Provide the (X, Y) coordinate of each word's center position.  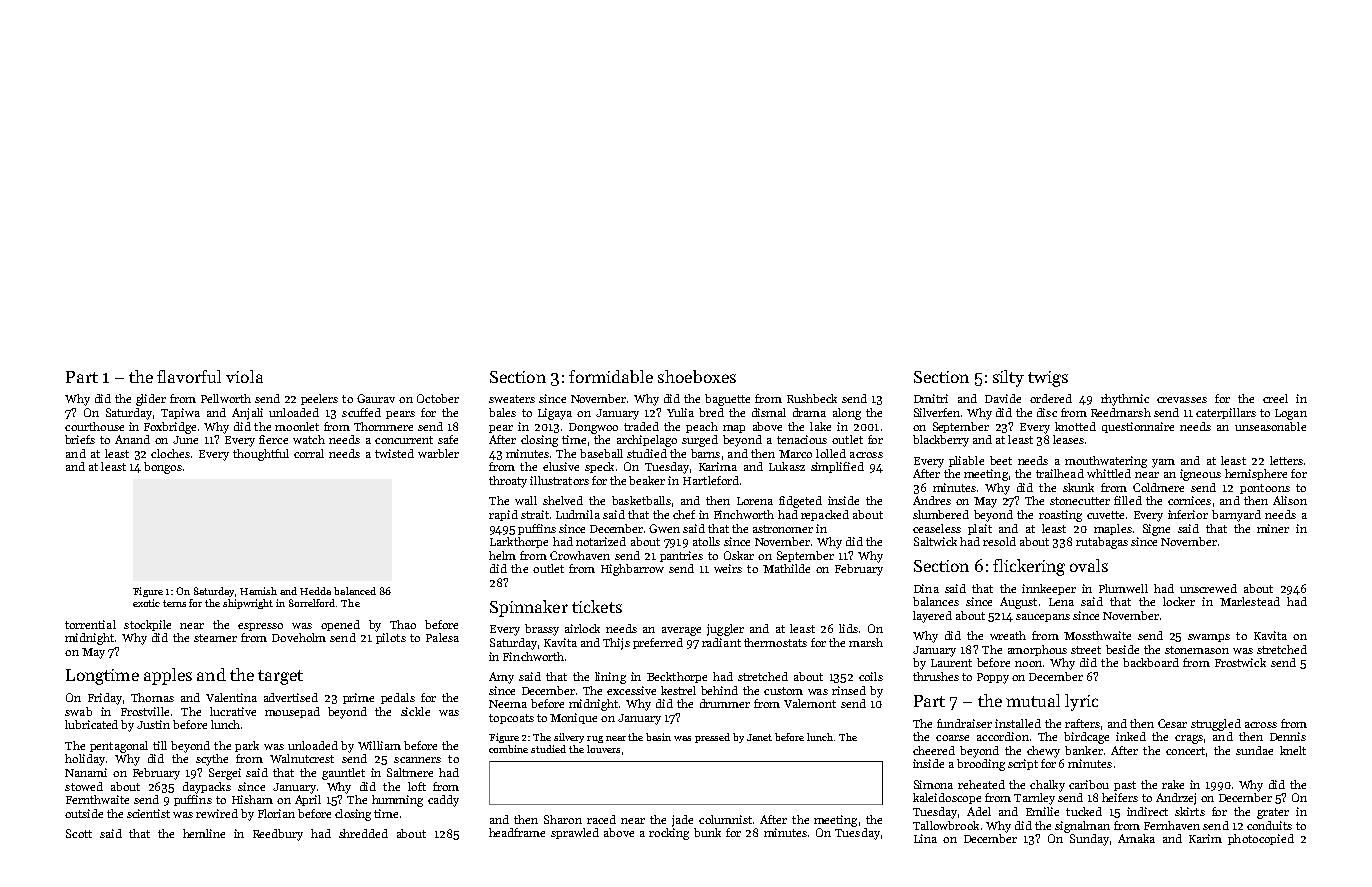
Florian (276, 813)
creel (1275, 398)
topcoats (511, 719)
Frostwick (1240, 662)
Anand (132, 439)
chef (684, 514)
